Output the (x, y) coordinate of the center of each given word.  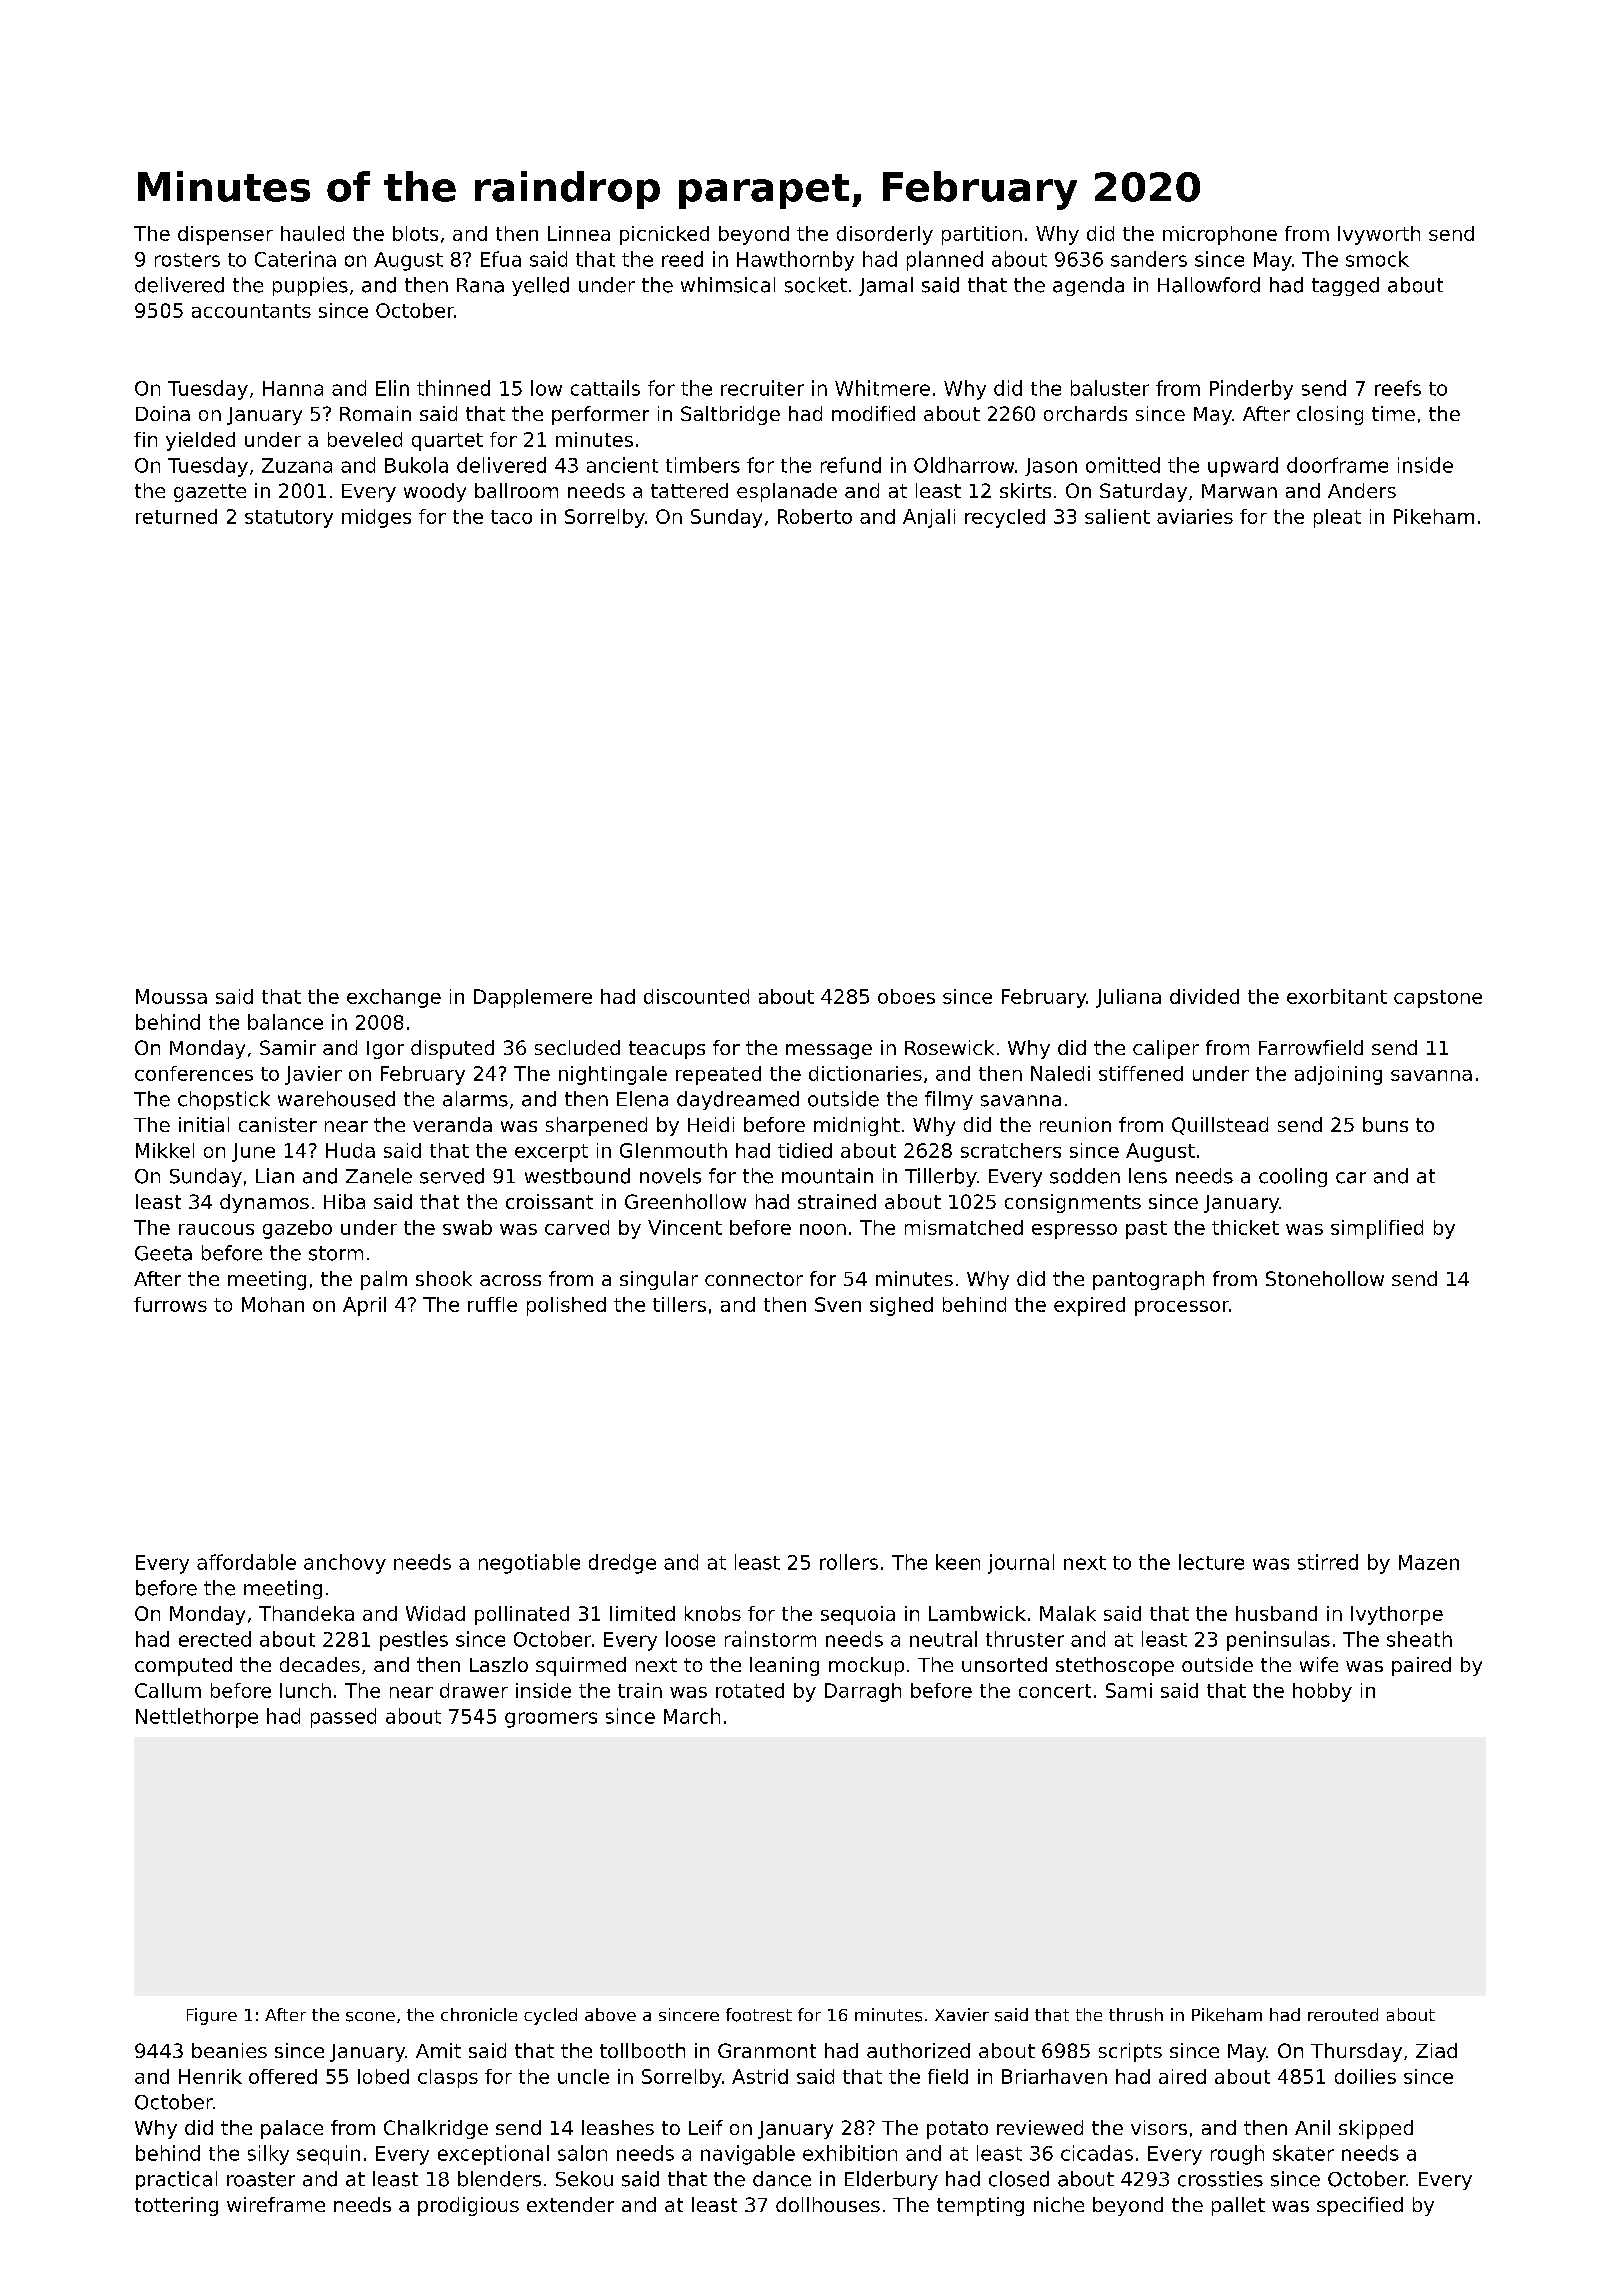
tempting (980, 2206)
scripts (1130, 2052)
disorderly (885, 235)
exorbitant (1337, 996)
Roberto (815, 516)
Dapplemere (533, 998)
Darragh (863, 1692)
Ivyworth (1379, 235)
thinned (453, 388)
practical (176, 2180)
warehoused (336, 1099)
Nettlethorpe (197, 1718)
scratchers (1011, 1150)
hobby (1322, 1692)
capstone (1438, 999)
